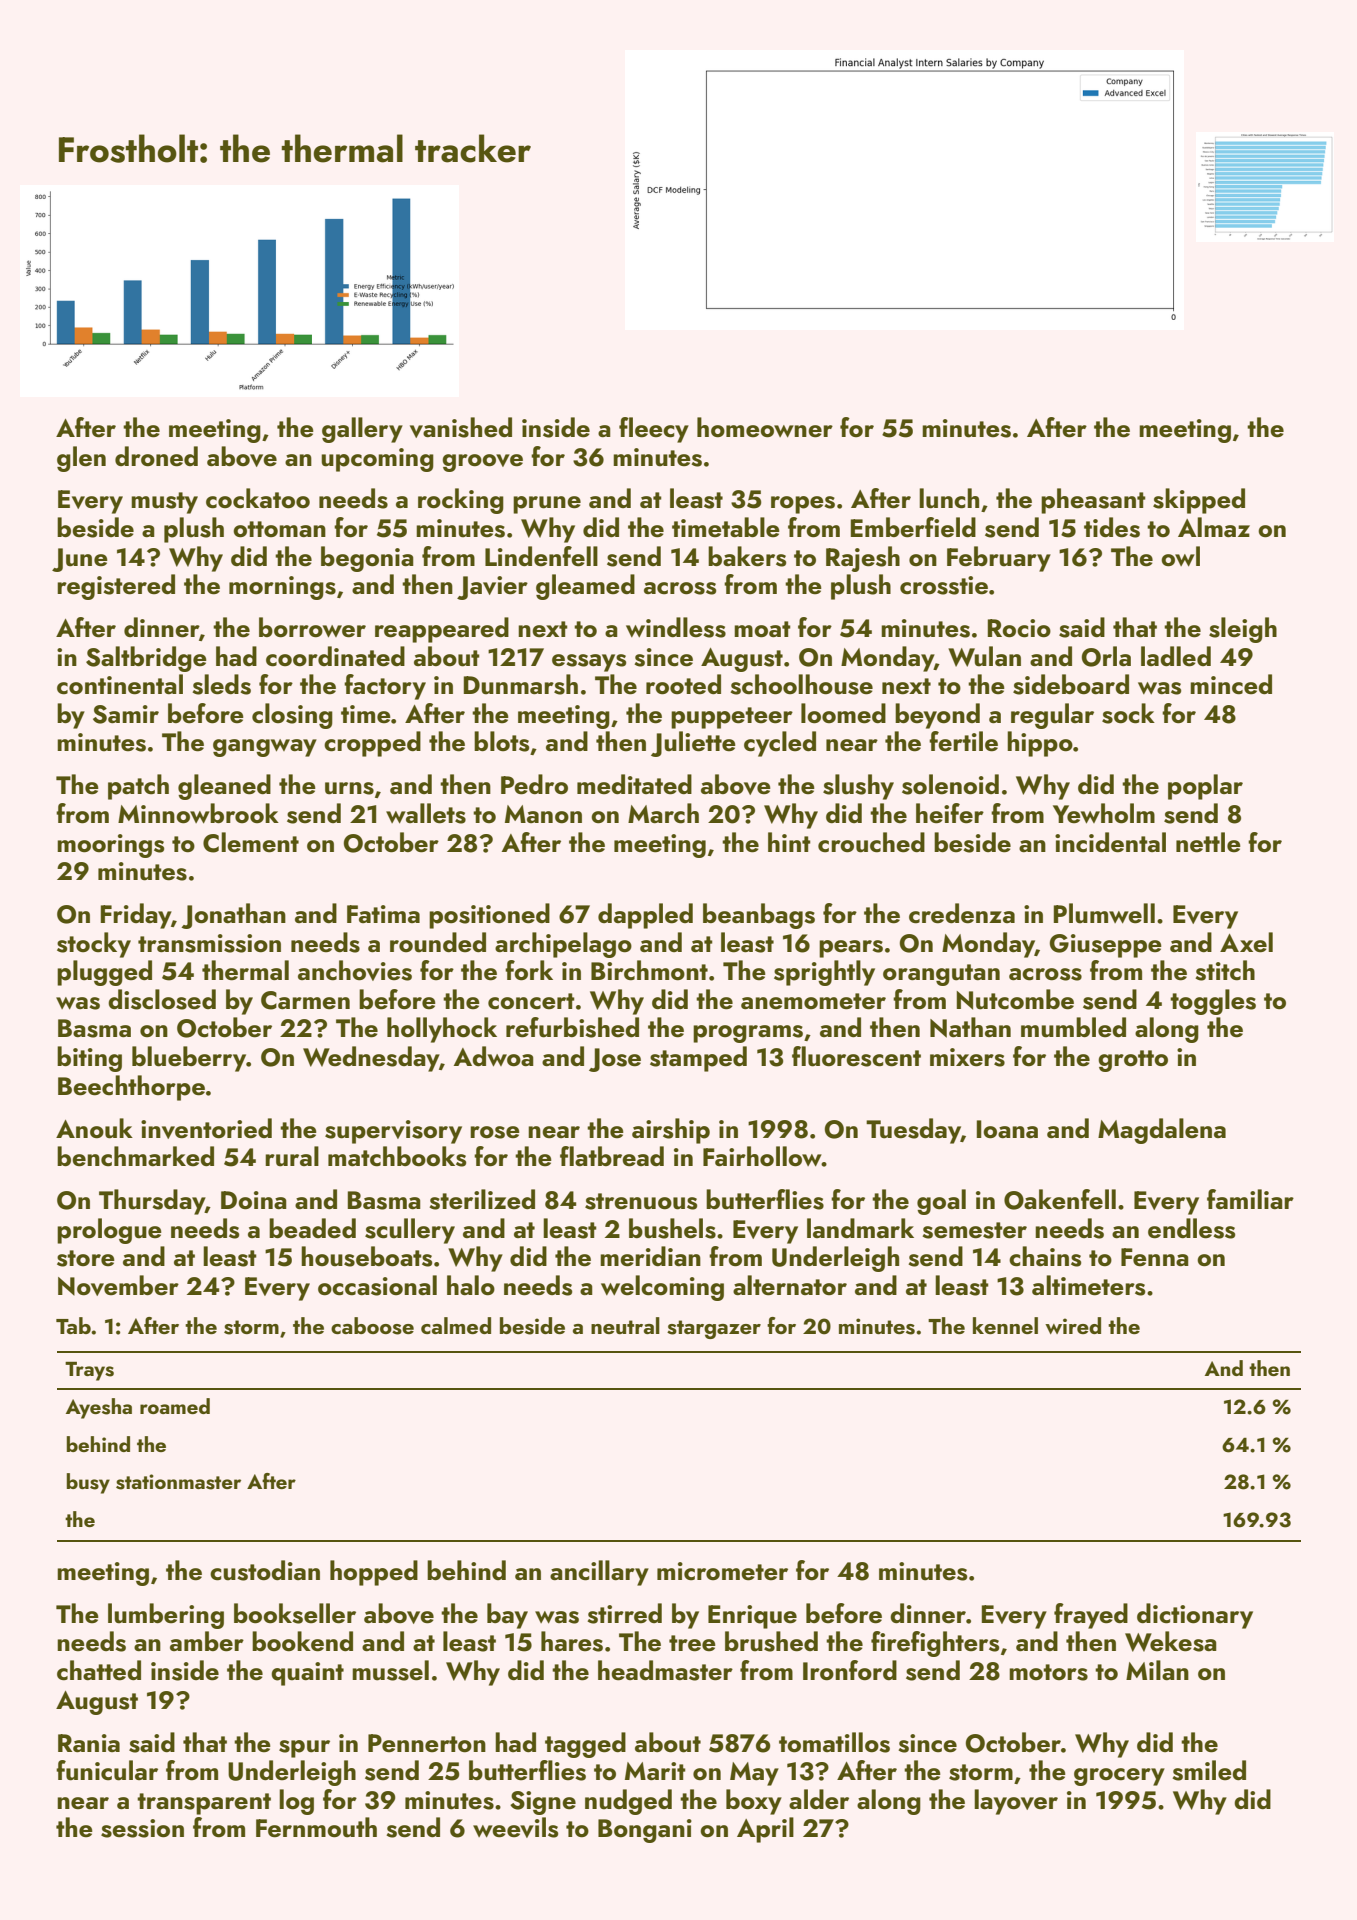  Describe the element at coordinates (599, 1573) in the page. I see `ancillary` at that location.
